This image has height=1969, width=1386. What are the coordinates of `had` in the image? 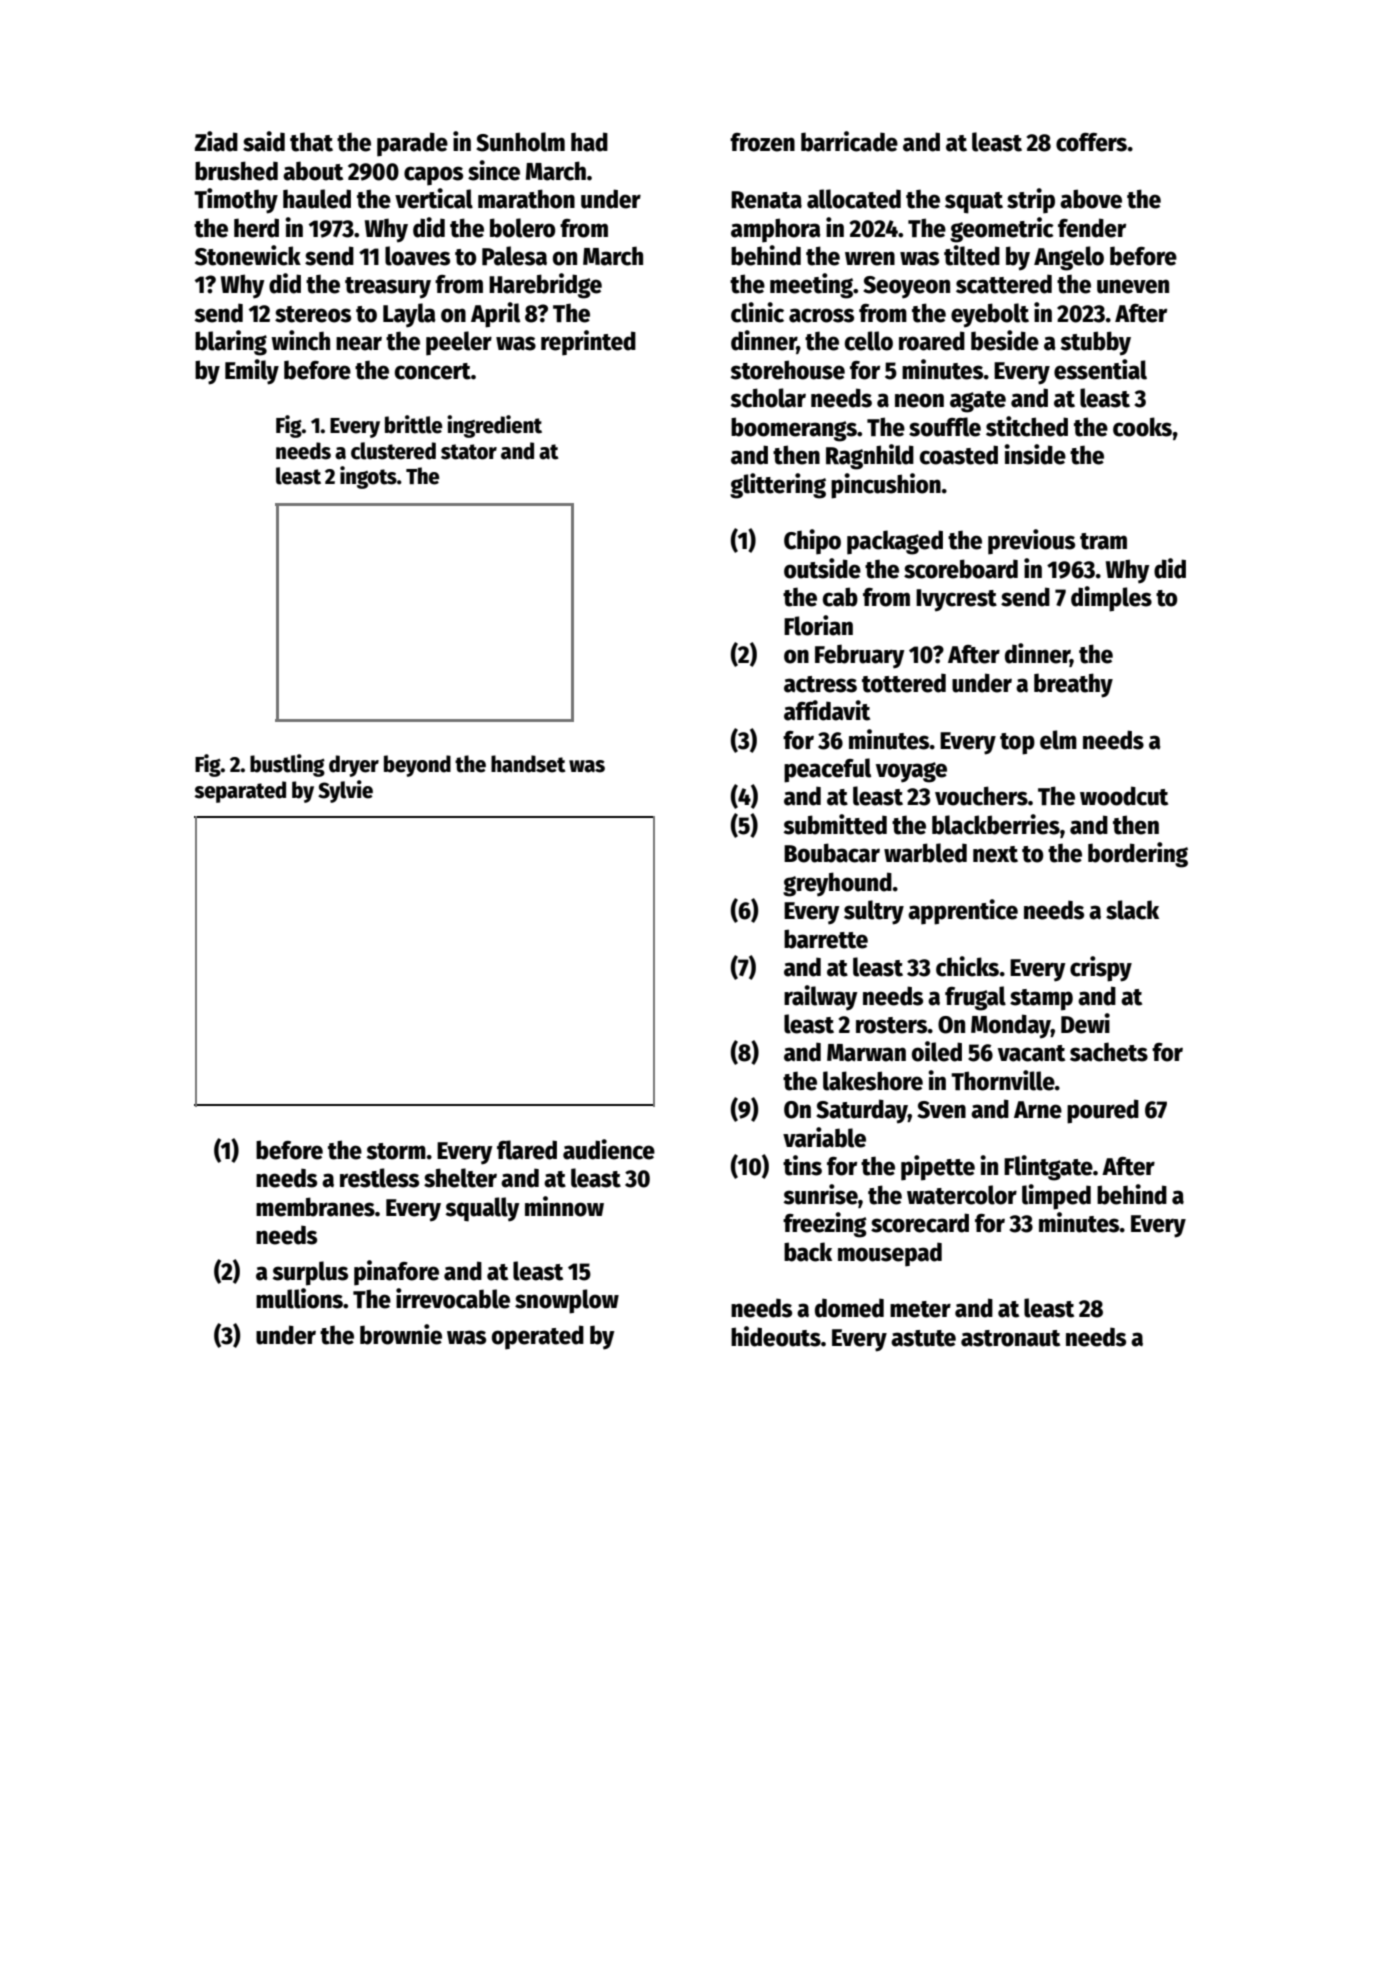 It's located at (589, 142).
